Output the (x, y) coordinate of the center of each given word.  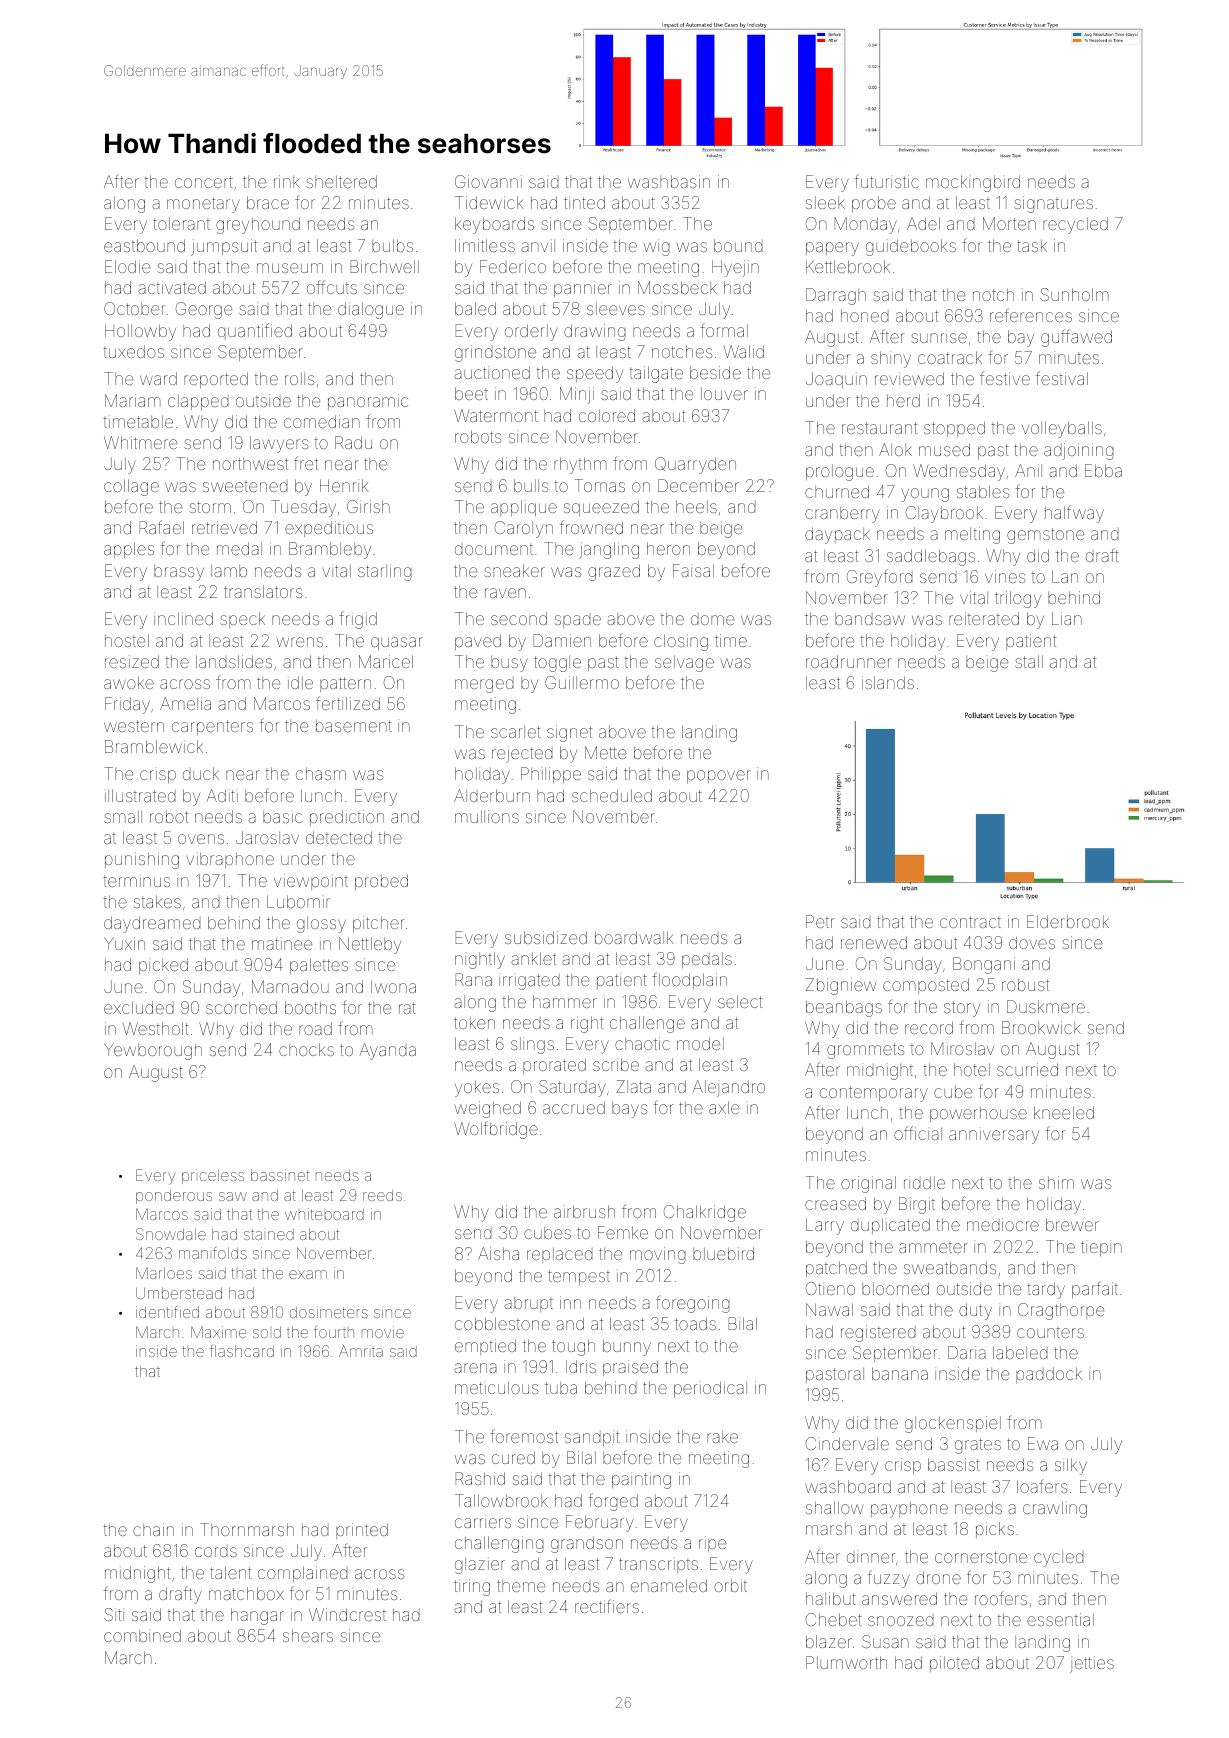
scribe (616, 1064)
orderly (531, 332)
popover (719, 776)
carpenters (212, 727)
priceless (213, 1176)
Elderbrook (1068, 921)
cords (216, 1551)
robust (1025, 984)
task (1032, 245)
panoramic (368, 402)
